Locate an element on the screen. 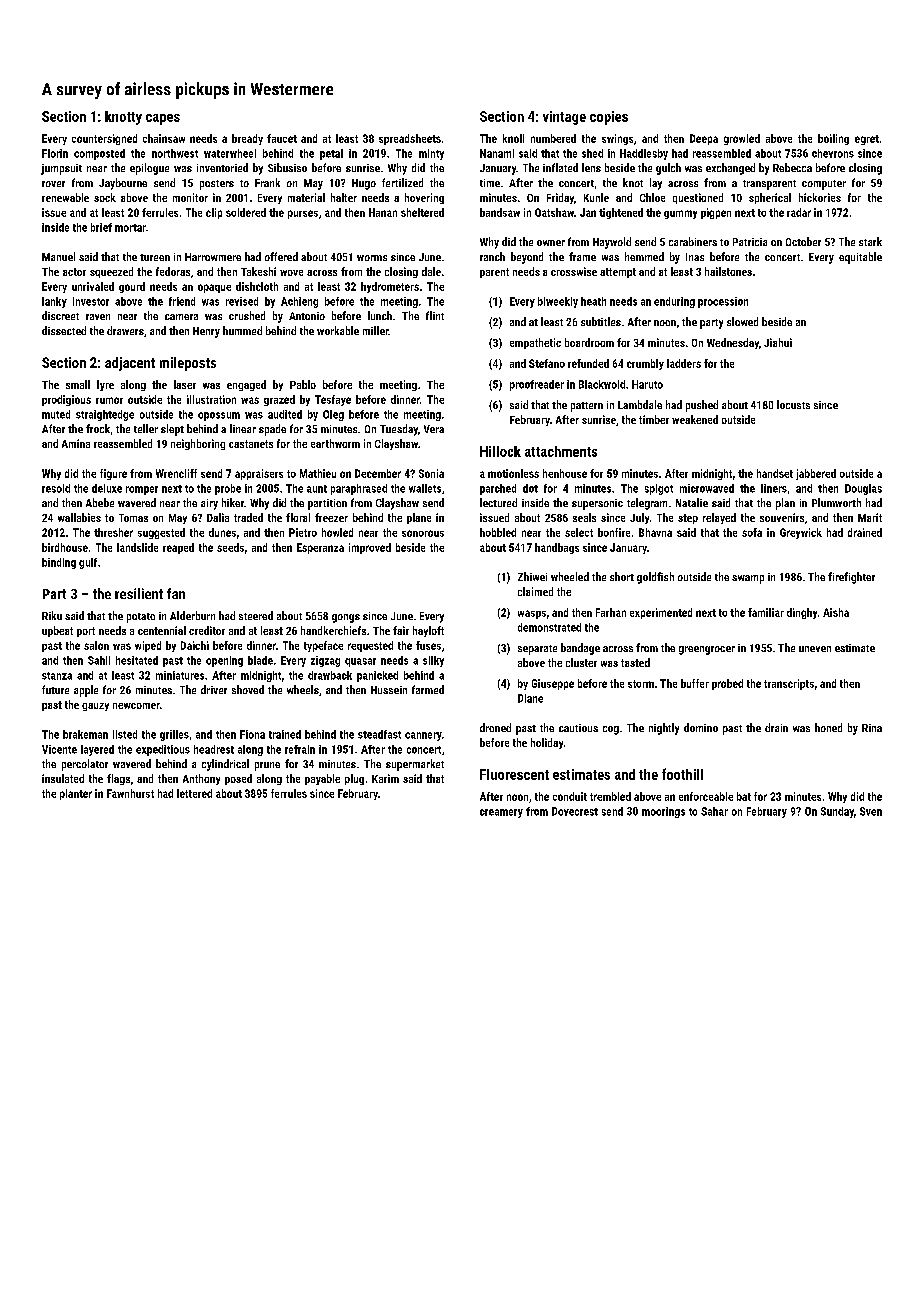 This screenshot has width=924, height=1308. spreadsheets is located at coordinates (410, 139).
